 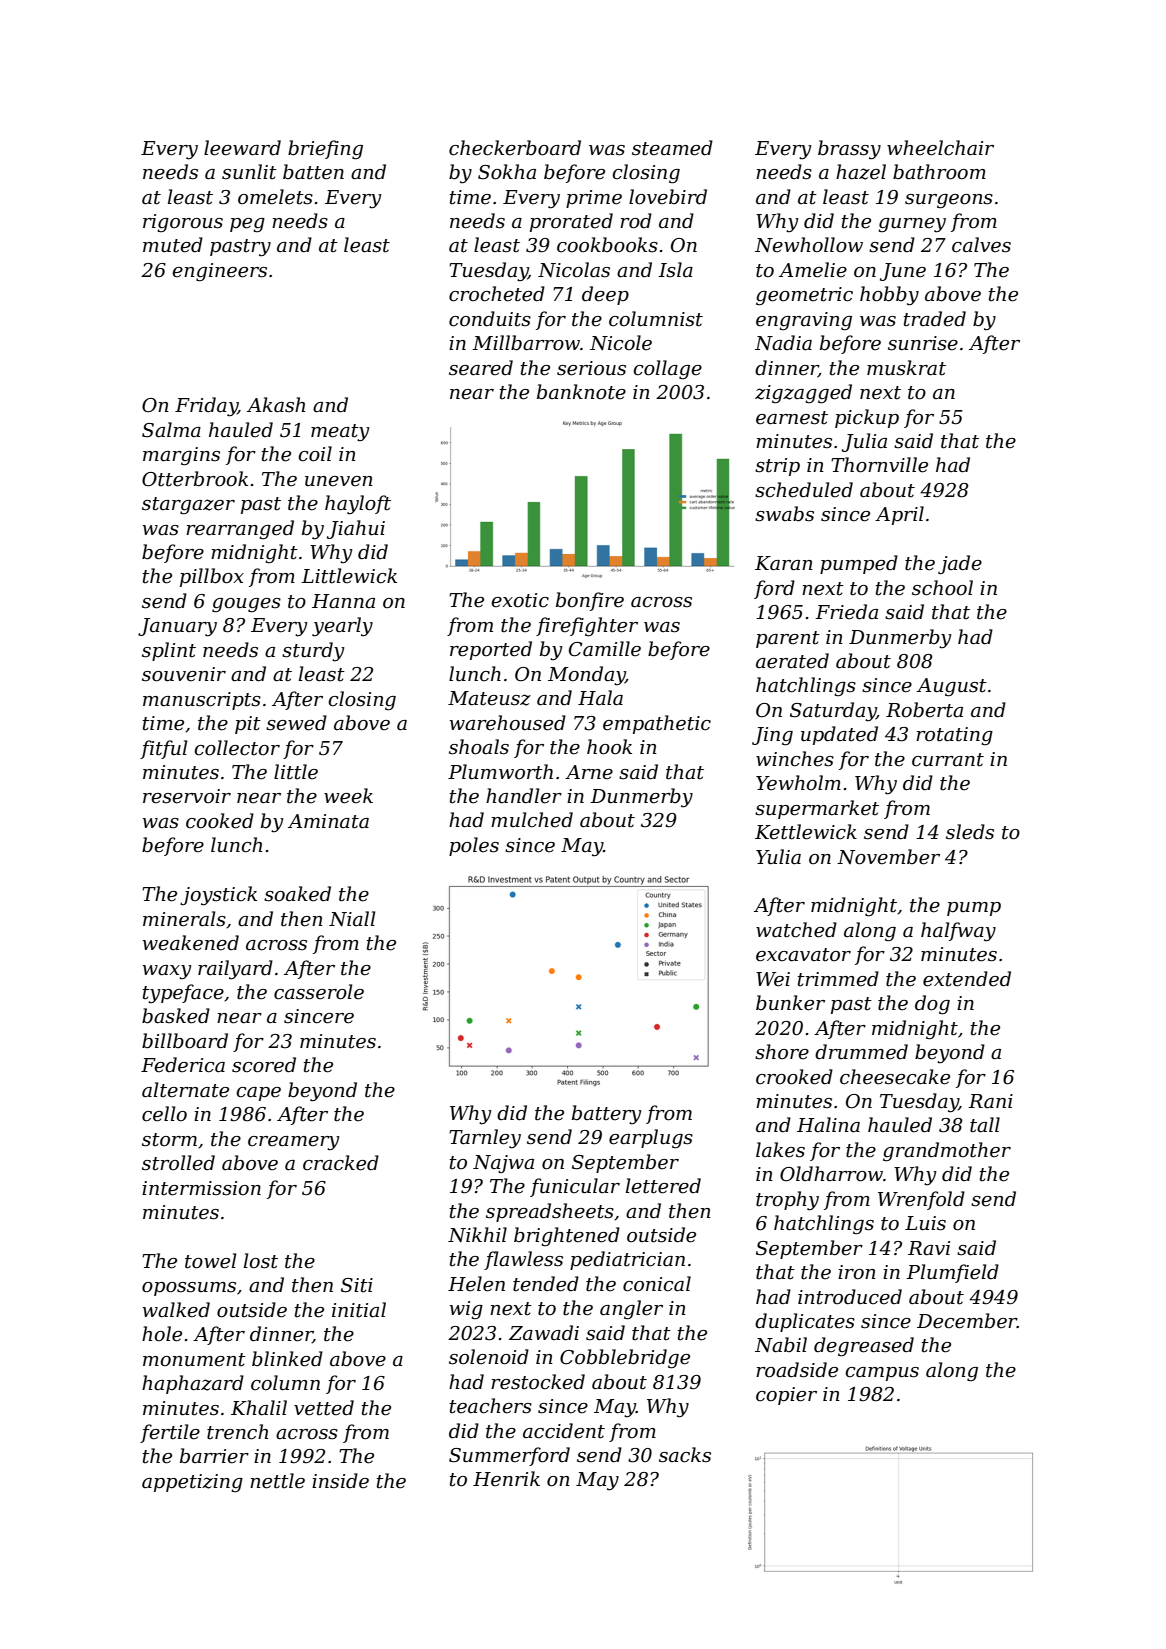 I want to click on swabs, so click(x=784, y=514).
